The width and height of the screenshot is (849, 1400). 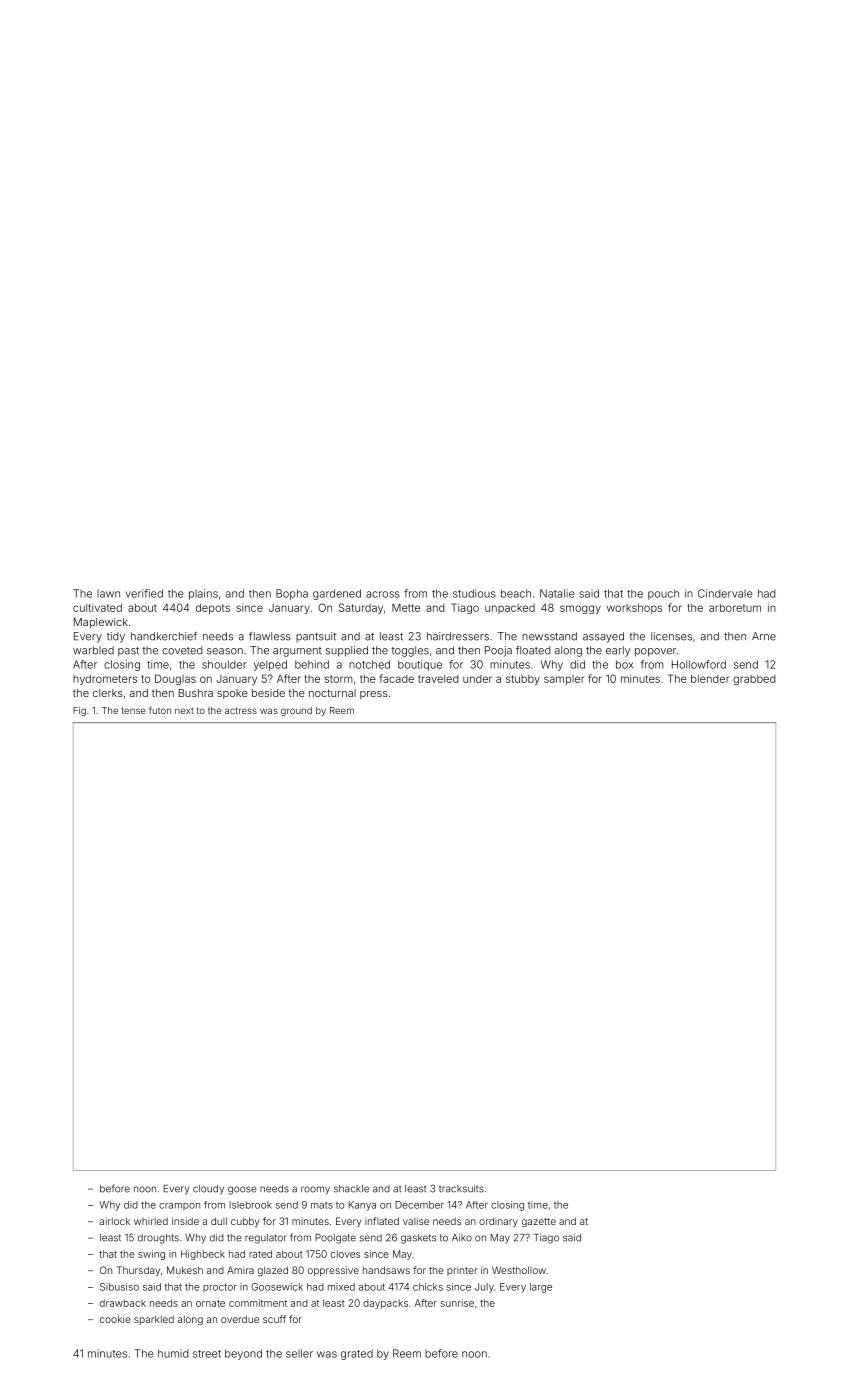 I want to click on gazette, so click(x=539, y=1222).
